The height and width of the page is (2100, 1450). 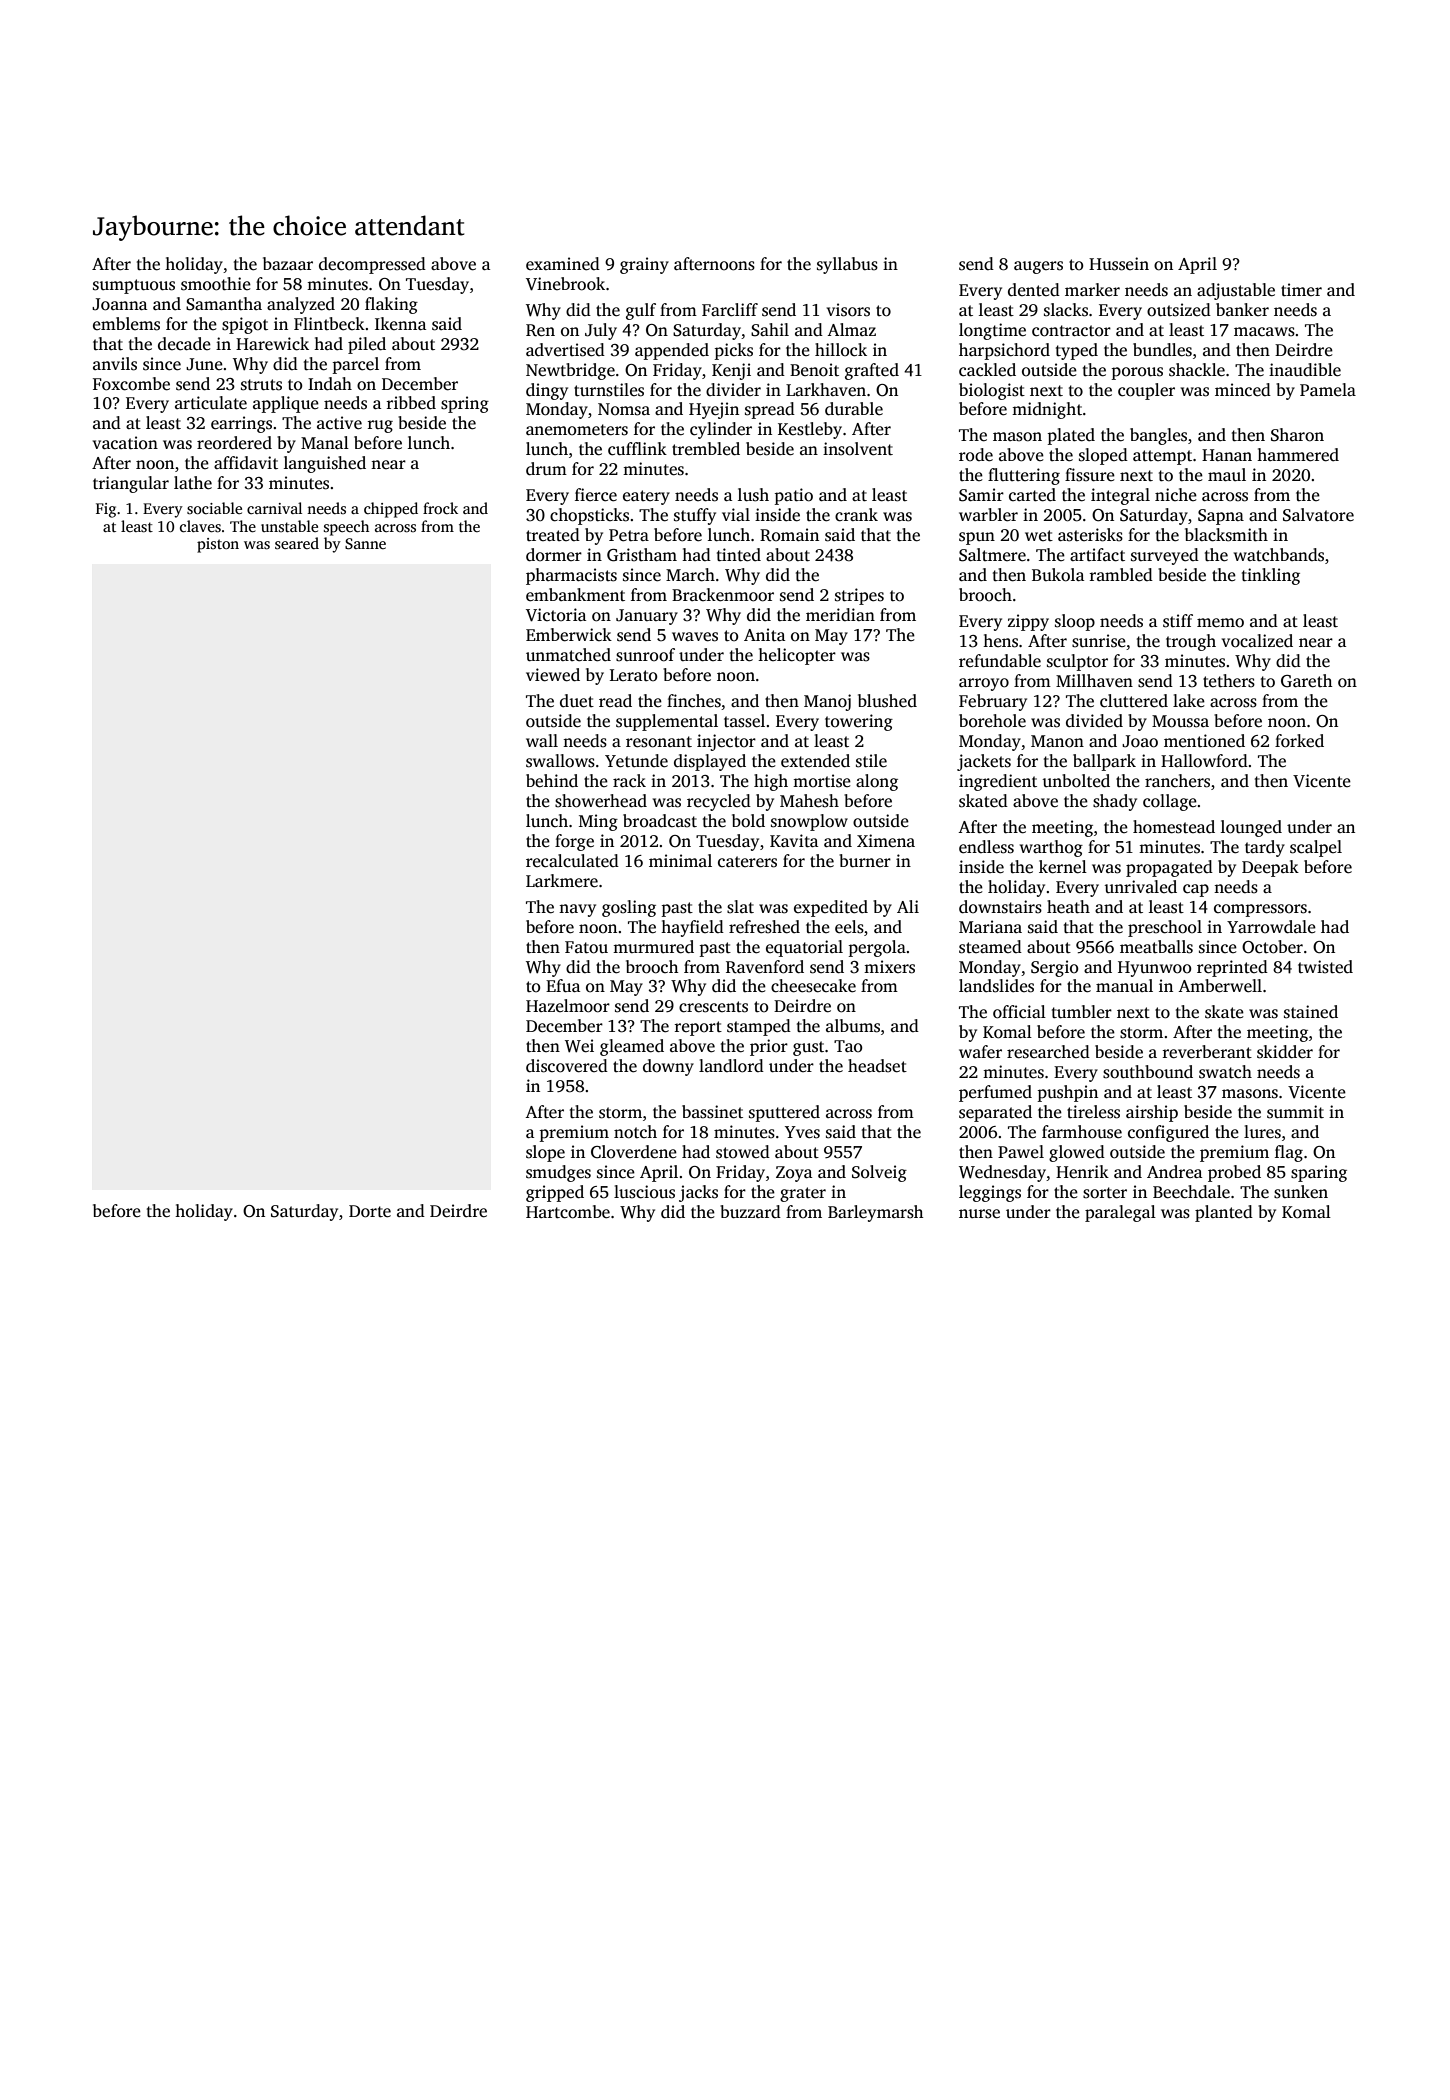 What do you see at coordinates (1158, 436) in the page?
I see `bangles` at bounding box center [1158, 436].
